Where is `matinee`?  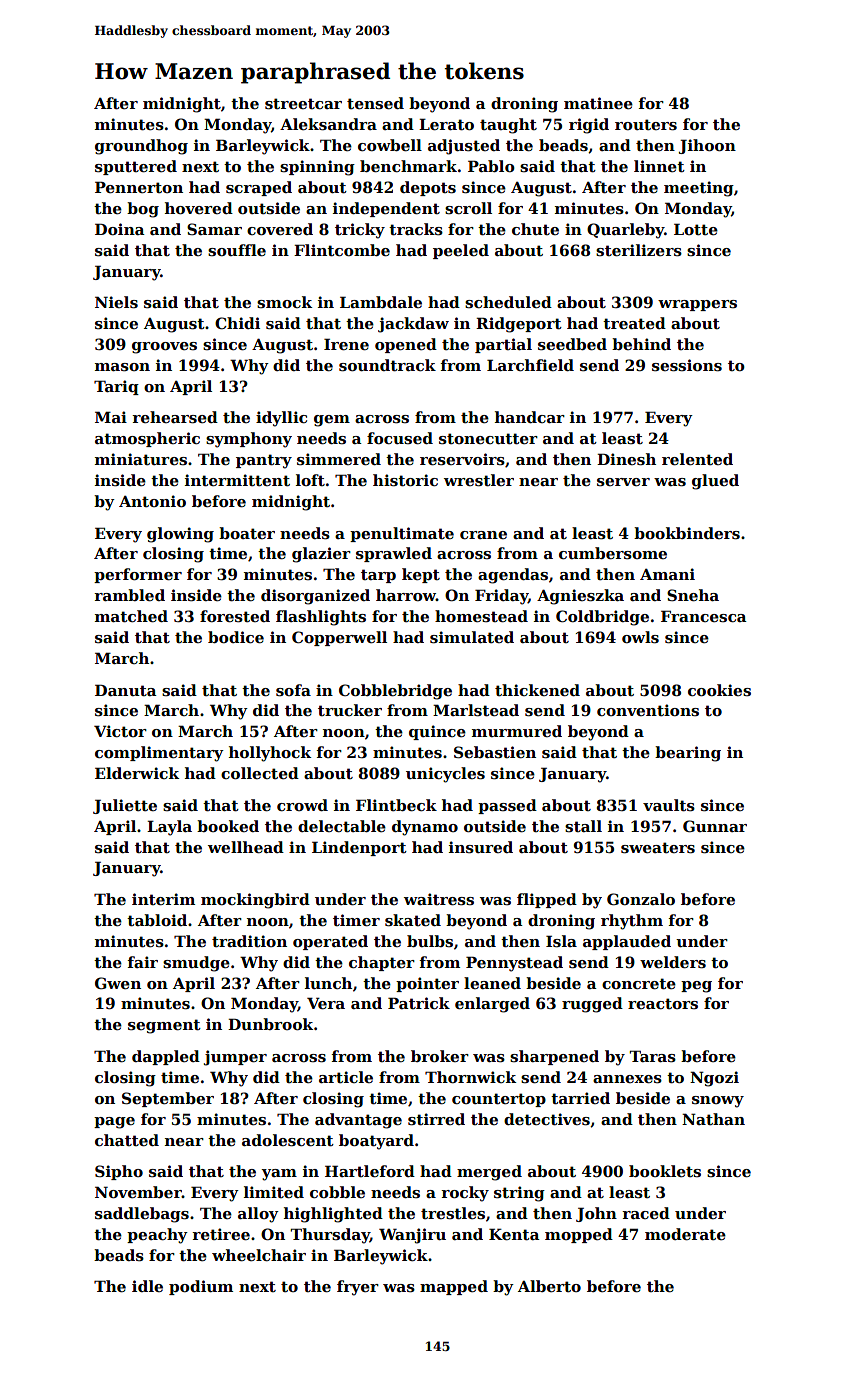 matinee is located at coordinates (598, 103).
